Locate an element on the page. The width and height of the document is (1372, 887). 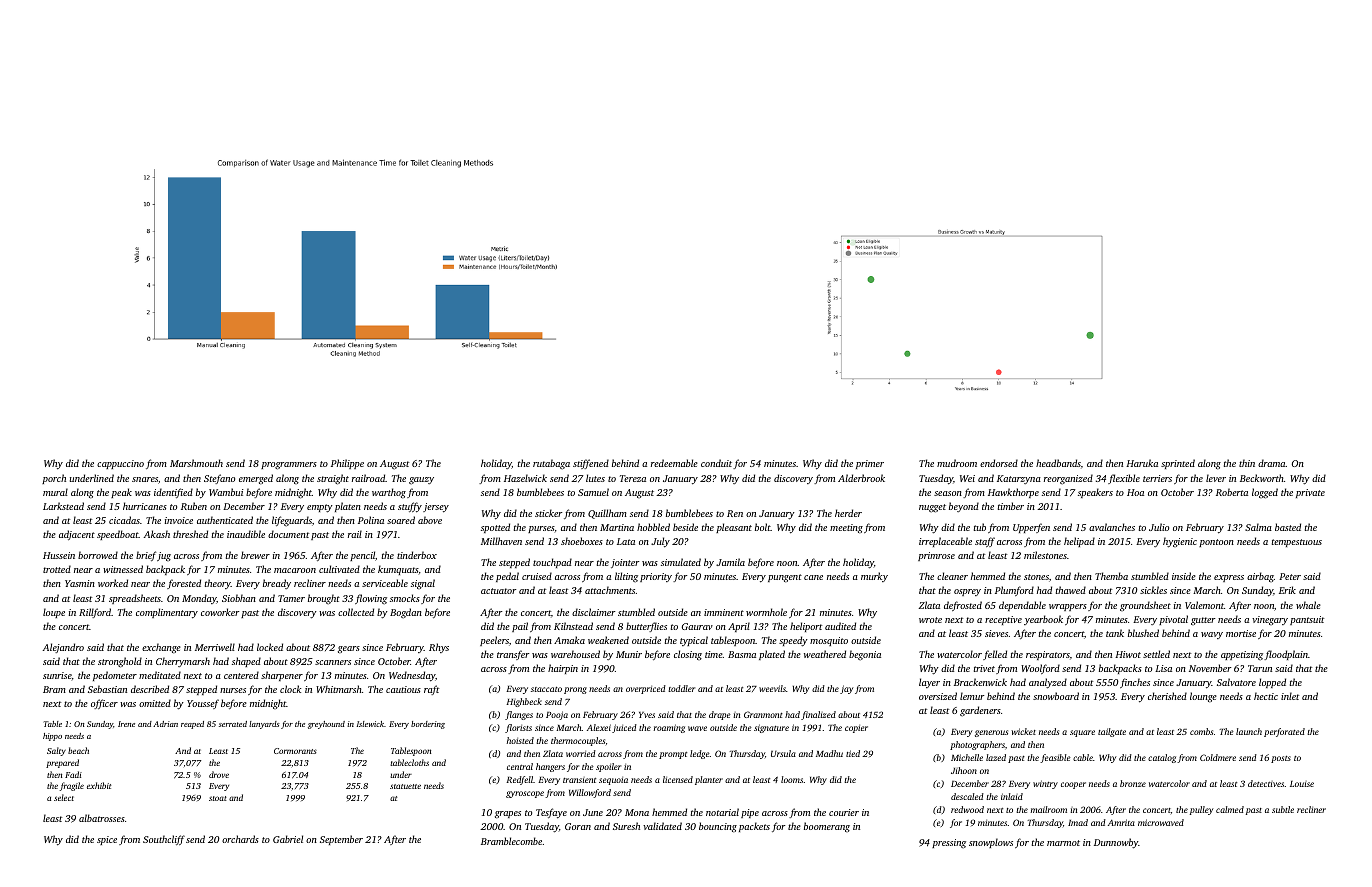
Irene is located at coordinates (126, 724).
